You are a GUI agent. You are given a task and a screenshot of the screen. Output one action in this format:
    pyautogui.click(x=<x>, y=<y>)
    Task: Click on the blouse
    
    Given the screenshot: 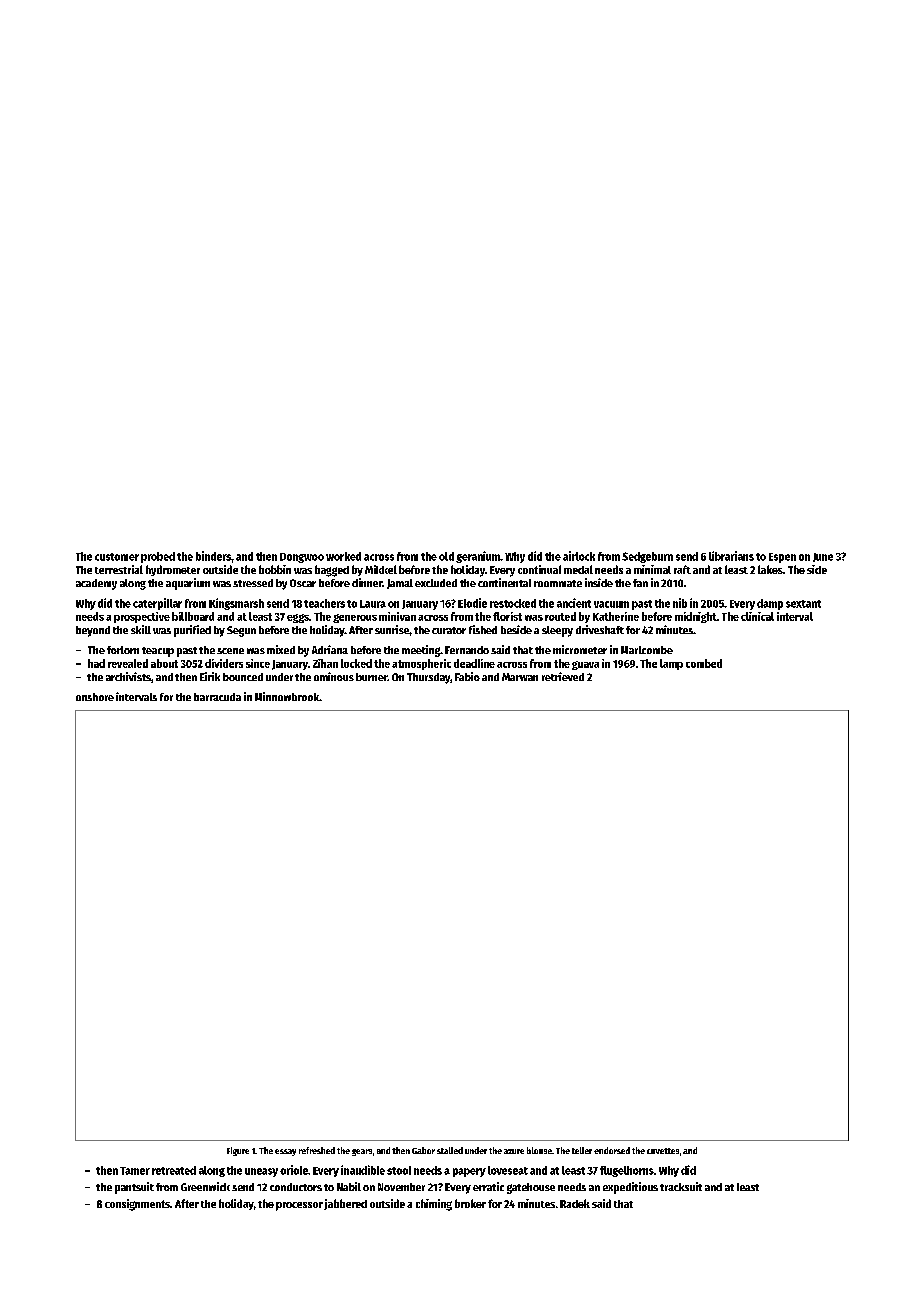 What is the action you would take?
    pyautogui.click(x=539, y=1150)
